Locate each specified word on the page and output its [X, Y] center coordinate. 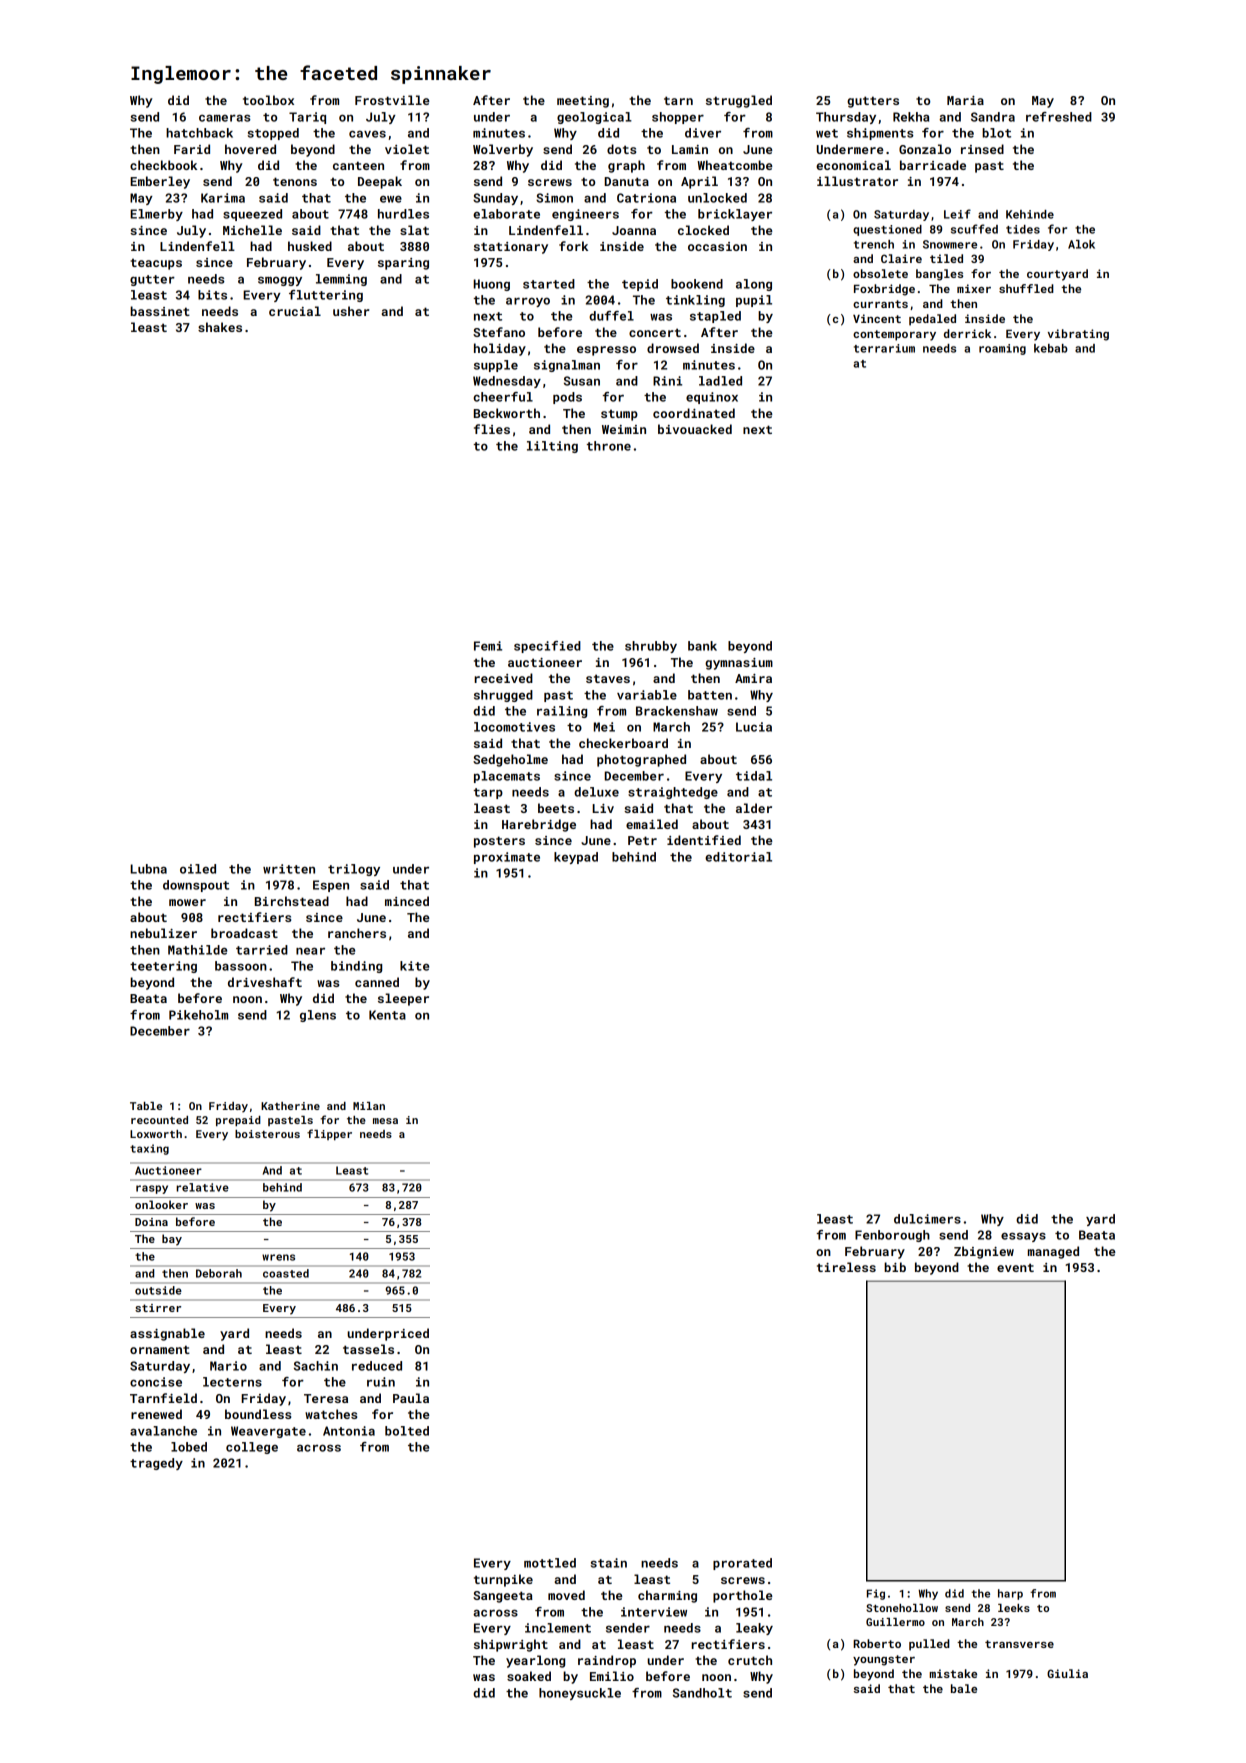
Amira [753, 678]
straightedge [673, 793]
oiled [198, 869]
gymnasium [739, 664]
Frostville [392, 100]
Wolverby [503, 150]
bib [895, 1267]
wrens [278, 1257]
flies [492, 429]
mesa [385, 1121]
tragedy [156, 1464]
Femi [488, 646]
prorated [742, 1564]
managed [1053, 1252]
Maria [965, 100]
